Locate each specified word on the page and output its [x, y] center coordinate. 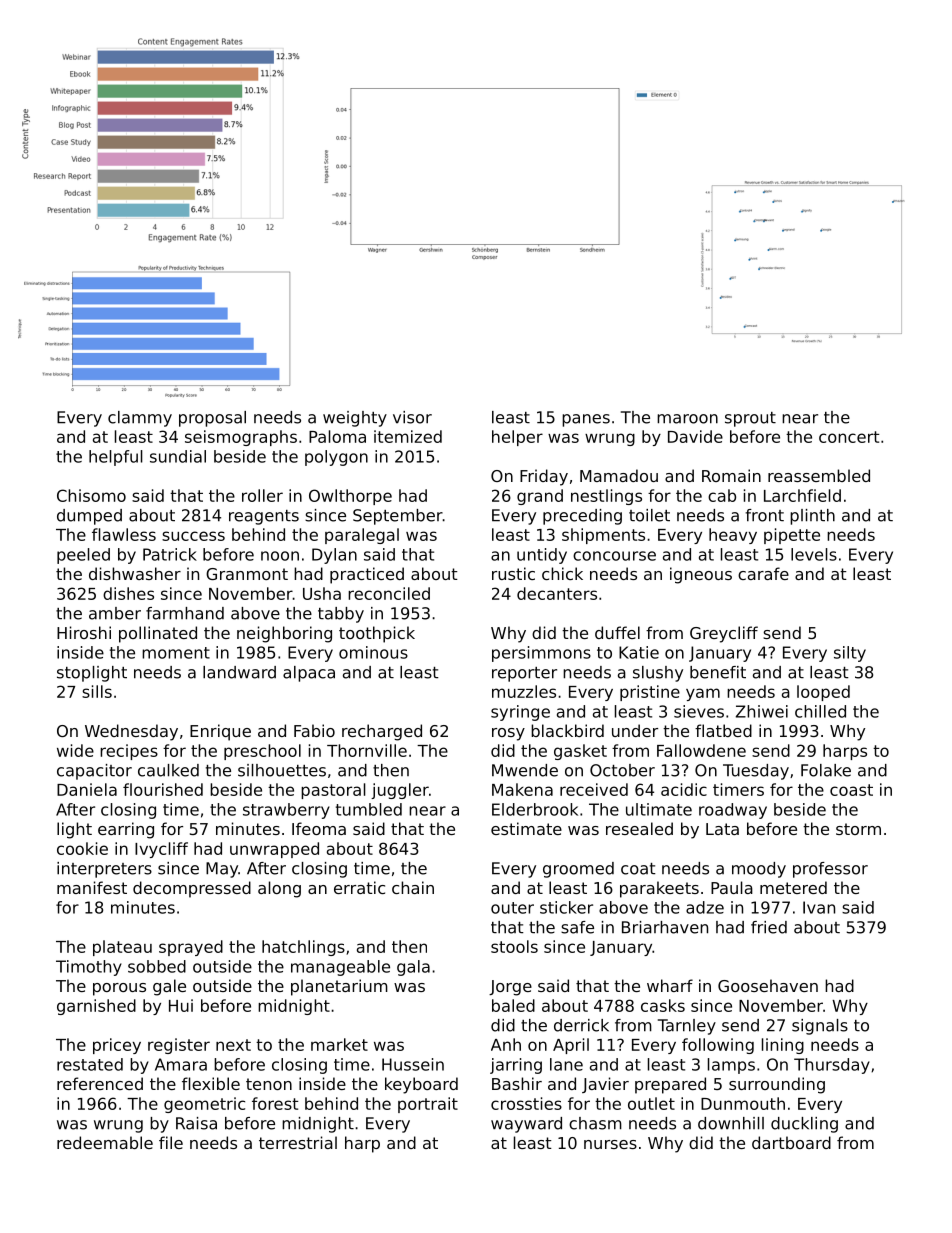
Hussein [413, 1064]
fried [769, 927]
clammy [140, 419]
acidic [684, 789]
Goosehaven [768, 985]
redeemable [105, 1142]
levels [814, 554]
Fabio [314, 730]
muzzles [524, 691]
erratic [359, 887]
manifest [92, 887]
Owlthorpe [350, 497]
